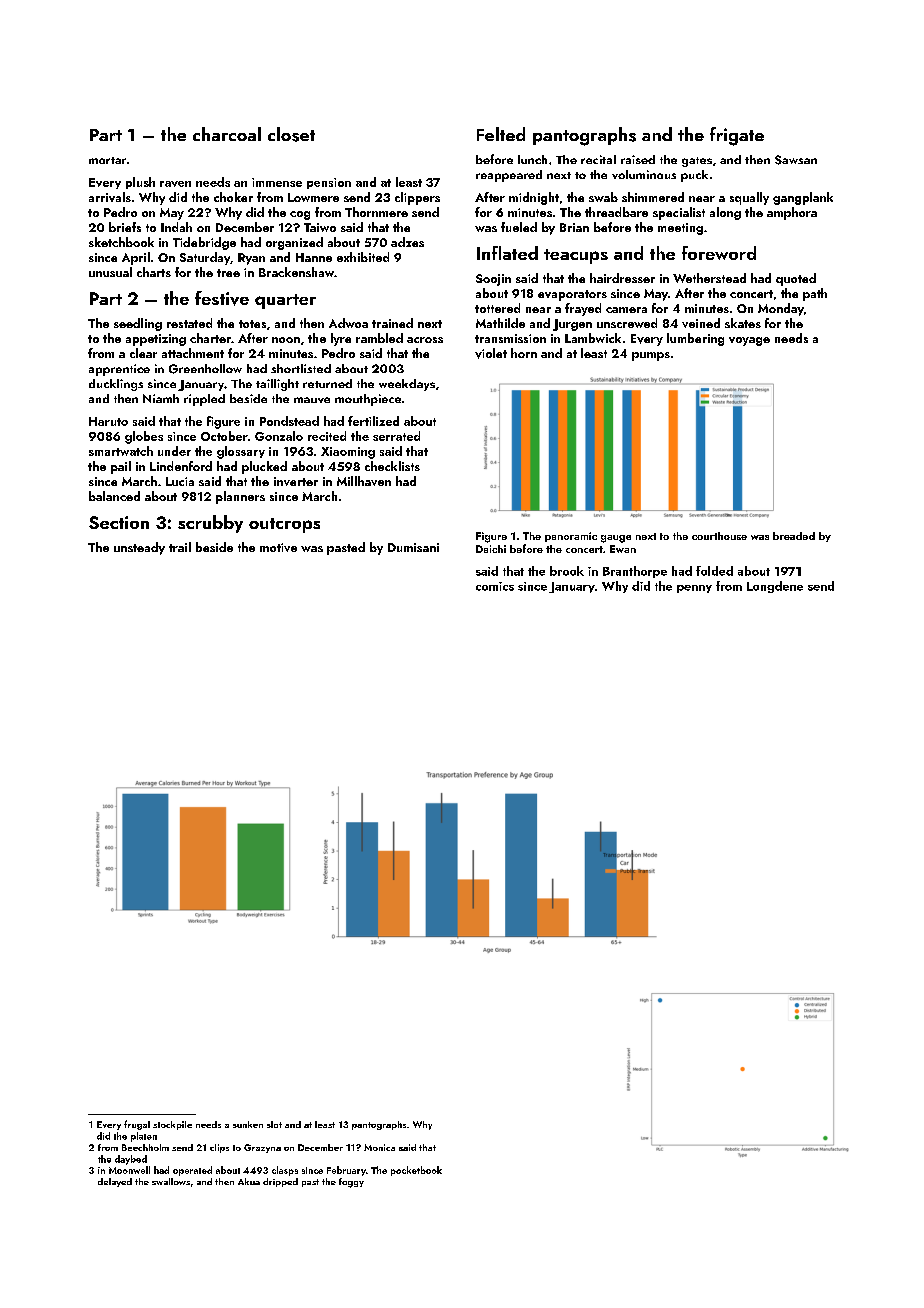 This screenshot has height=1308, width=924. What do you see at coordinates (291, 134) in the screenshot?
I see `closet` at bounding box center [291, 134].
